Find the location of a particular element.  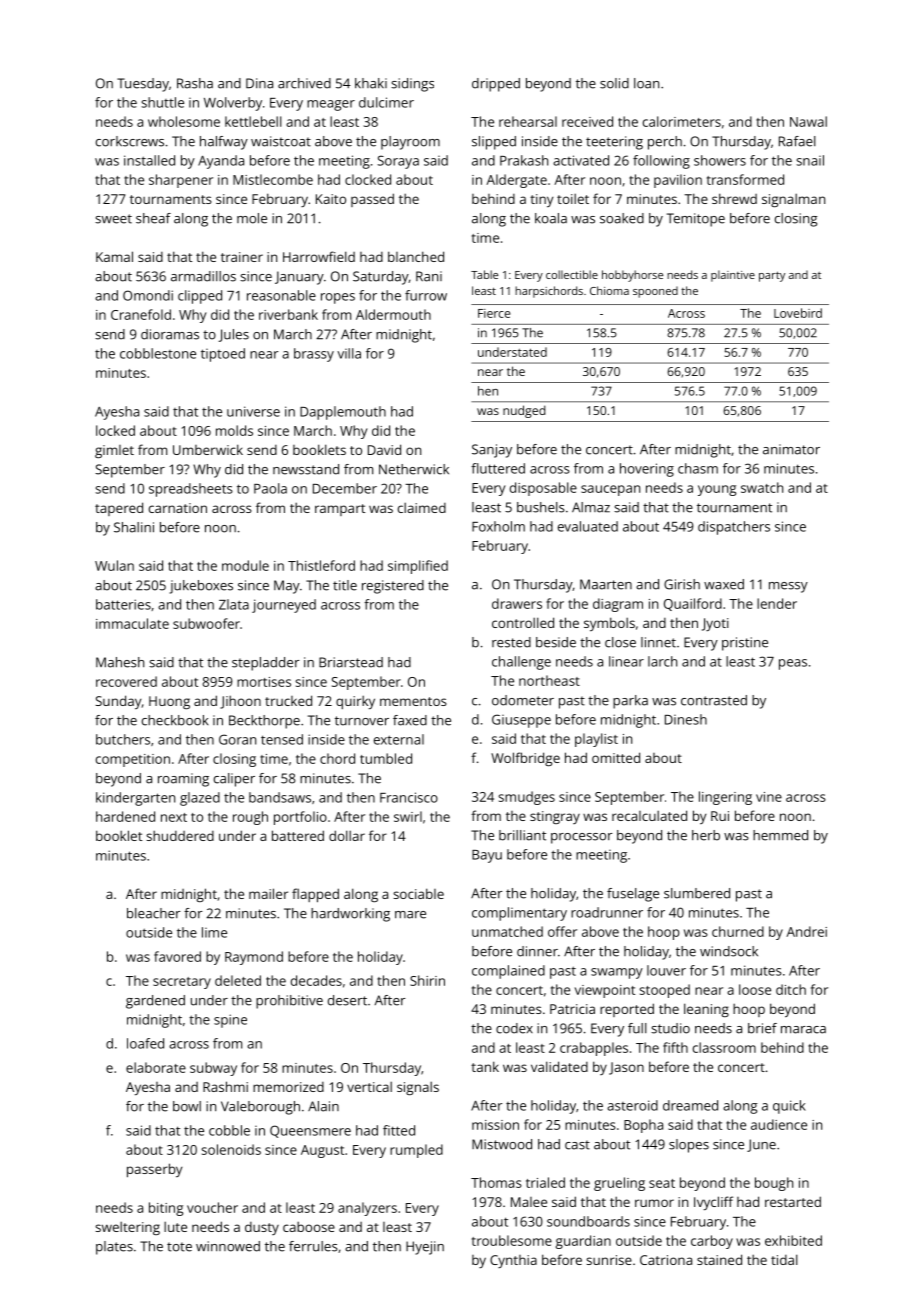

dripped is located at coordinates (496, 85).
